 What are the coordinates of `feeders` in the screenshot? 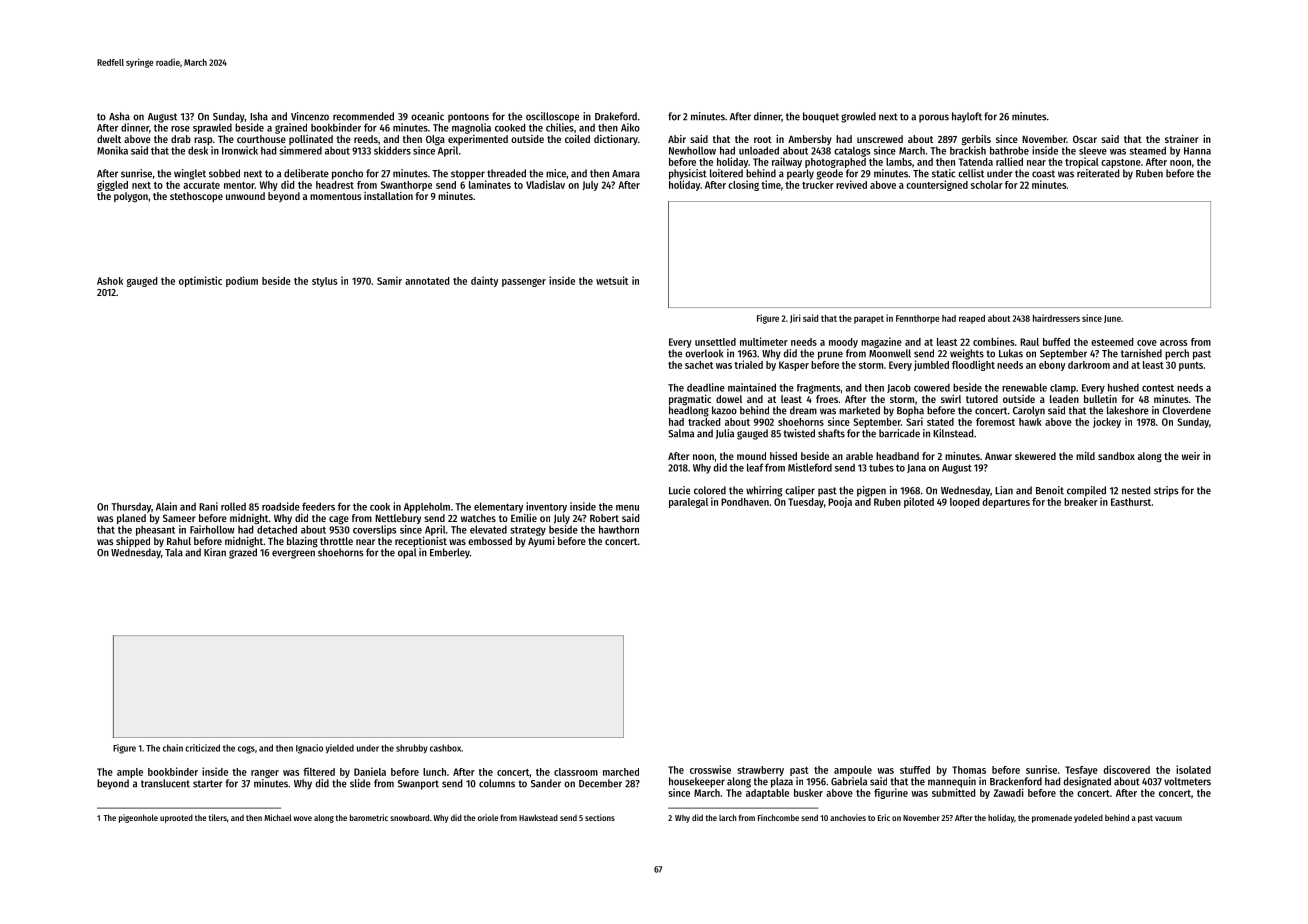 It's located at (318, 506).
